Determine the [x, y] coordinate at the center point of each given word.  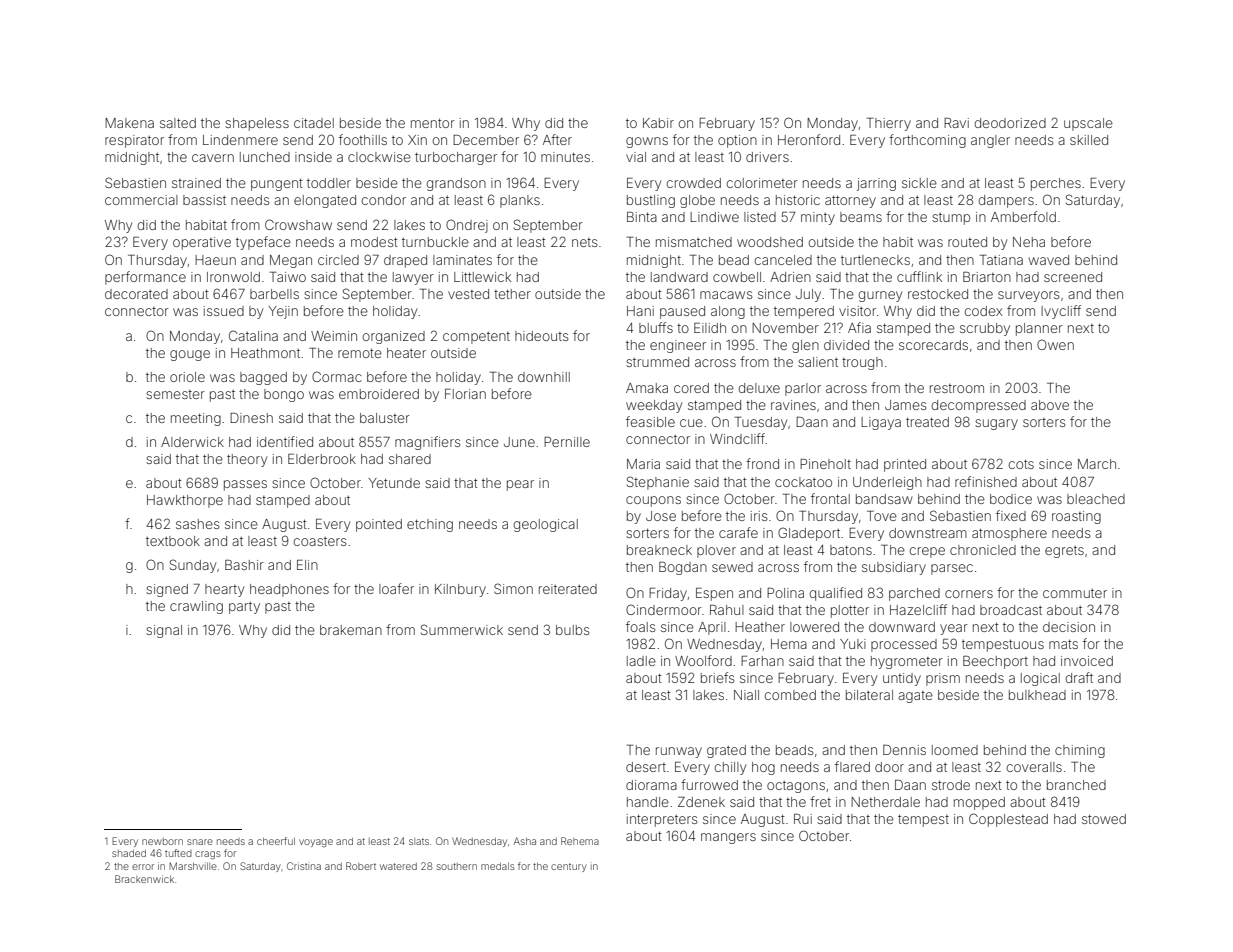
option [737, 141]
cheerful [276, 841]
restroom [957, 388]
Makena [129, 123]
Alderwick [192, 442]
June [519, 442]
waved [1049, 260]
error [143, 867]
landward [679, 277]
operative [202, 243]
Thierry [889, 124]
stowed [1104, 819]
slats [419, 841]
